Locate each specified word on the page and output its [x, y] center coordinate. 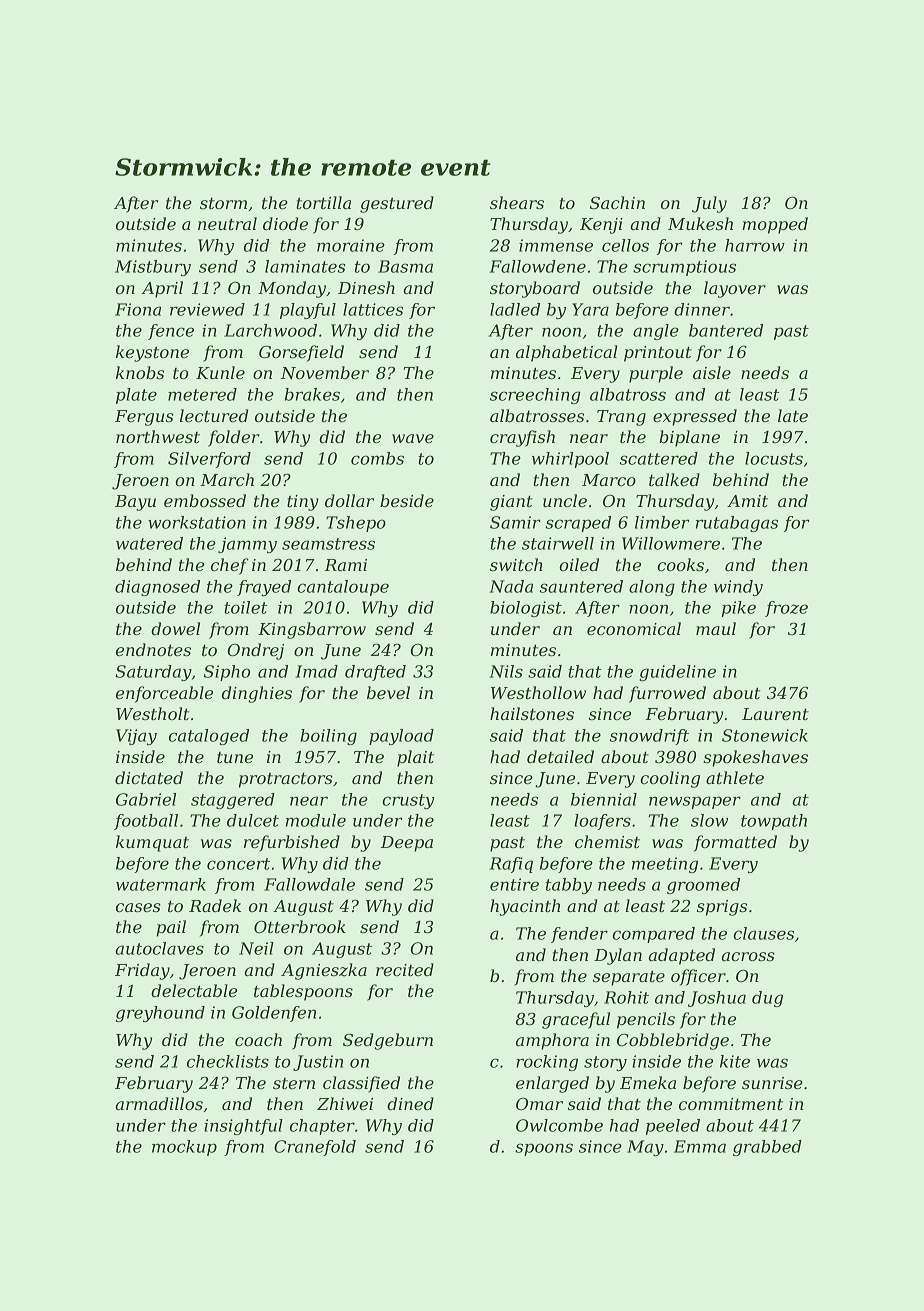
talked [674, 479]
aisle [712, 372]
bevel [388, 692]
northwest [158, 436]
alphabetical [567, 353]
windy [738, 588]
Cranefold [315, 1148]
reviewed [207, 309]
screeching [535, 396]
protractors [286, 780]
